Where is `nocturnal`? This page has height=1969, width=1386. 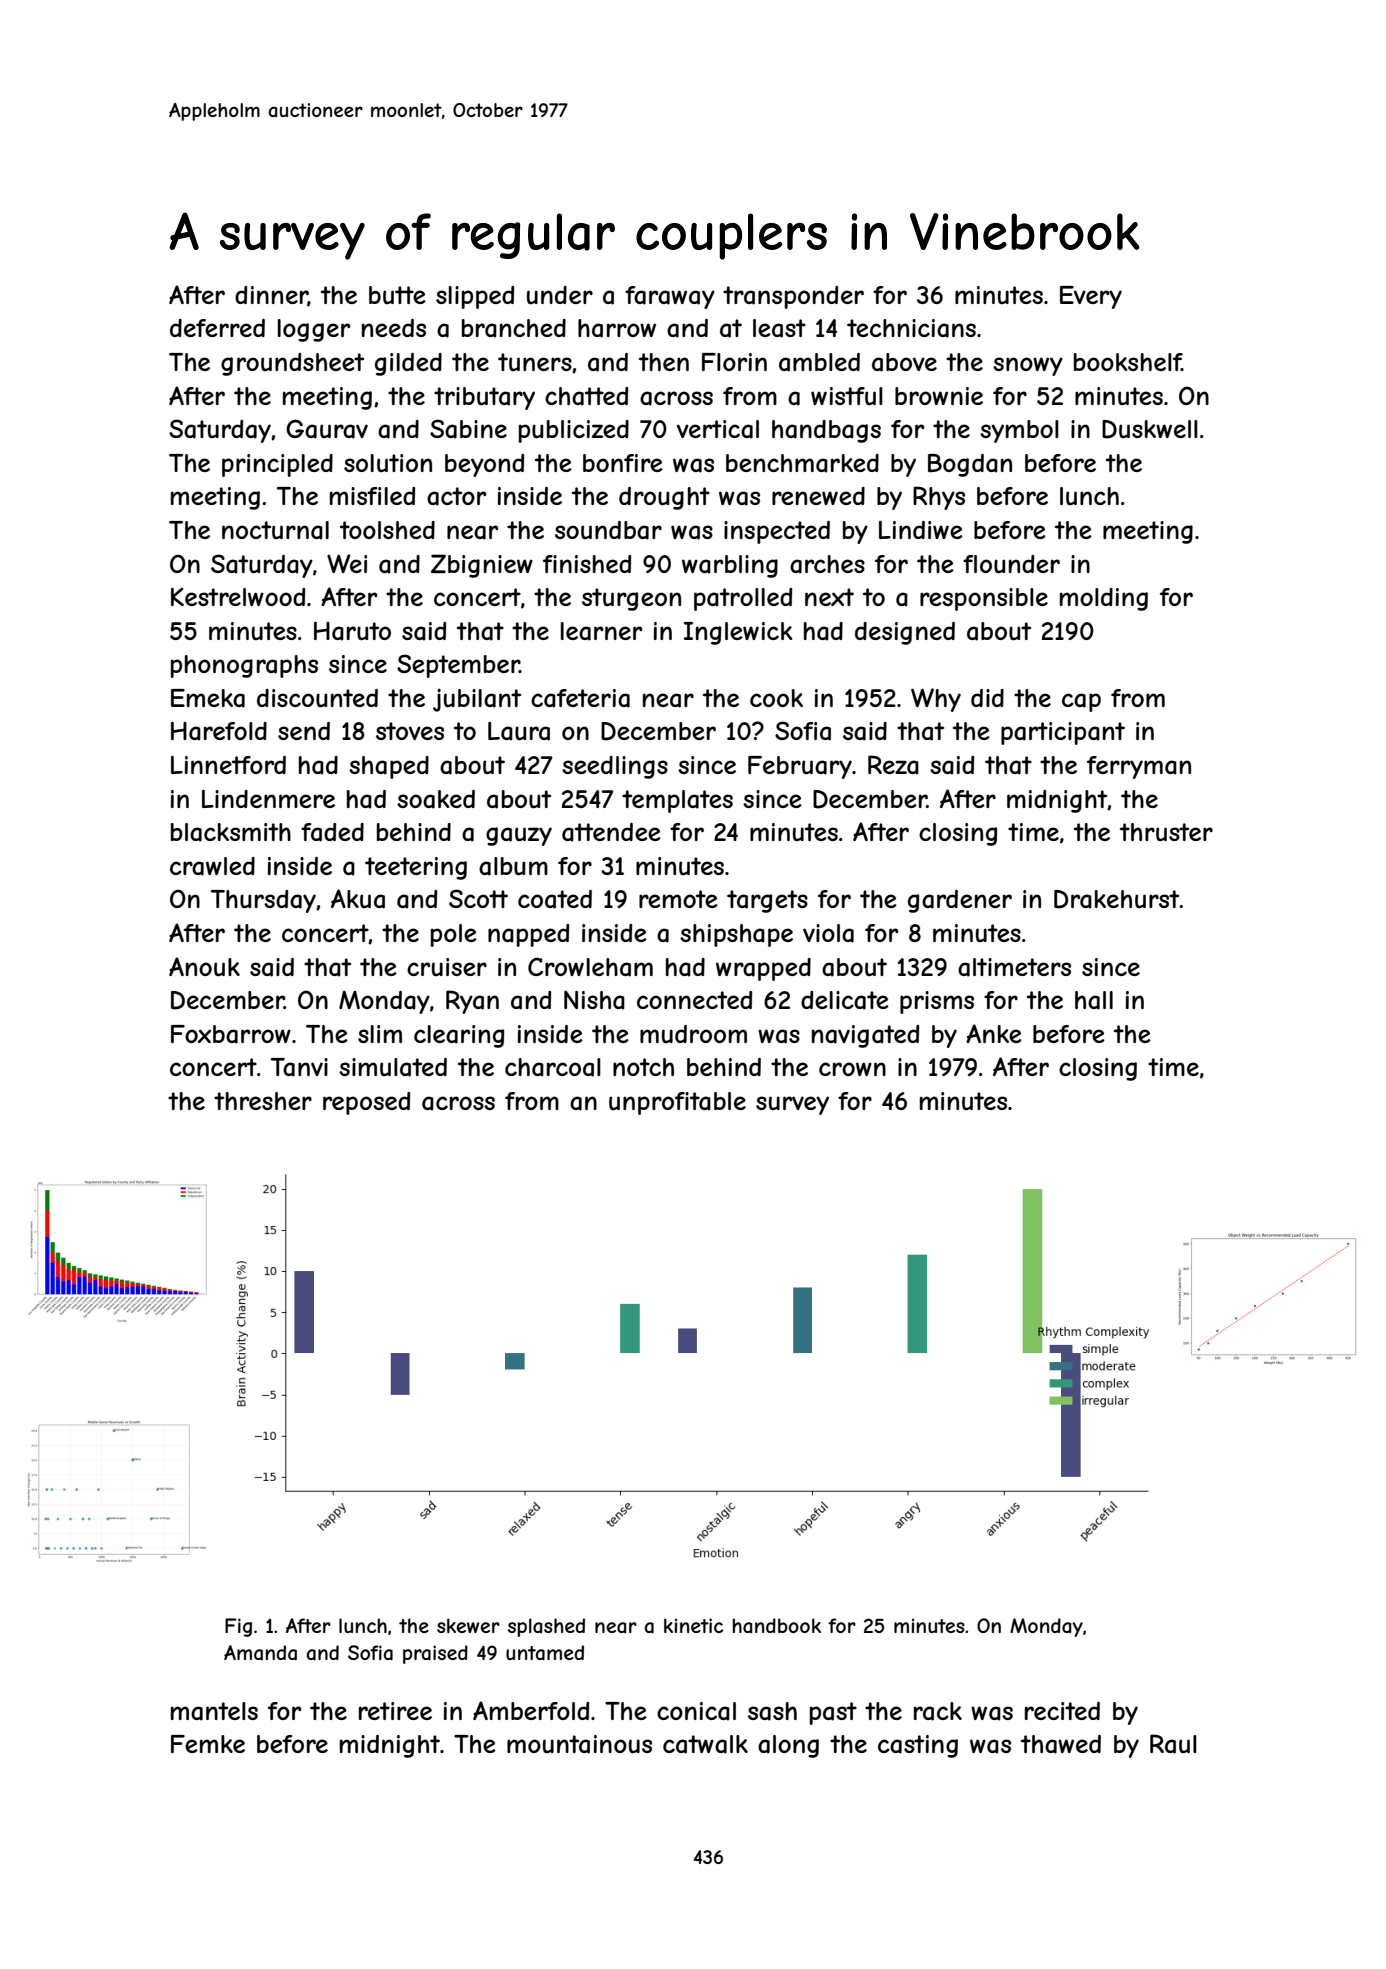
nocturnal is located at coordinates (275, 530).
